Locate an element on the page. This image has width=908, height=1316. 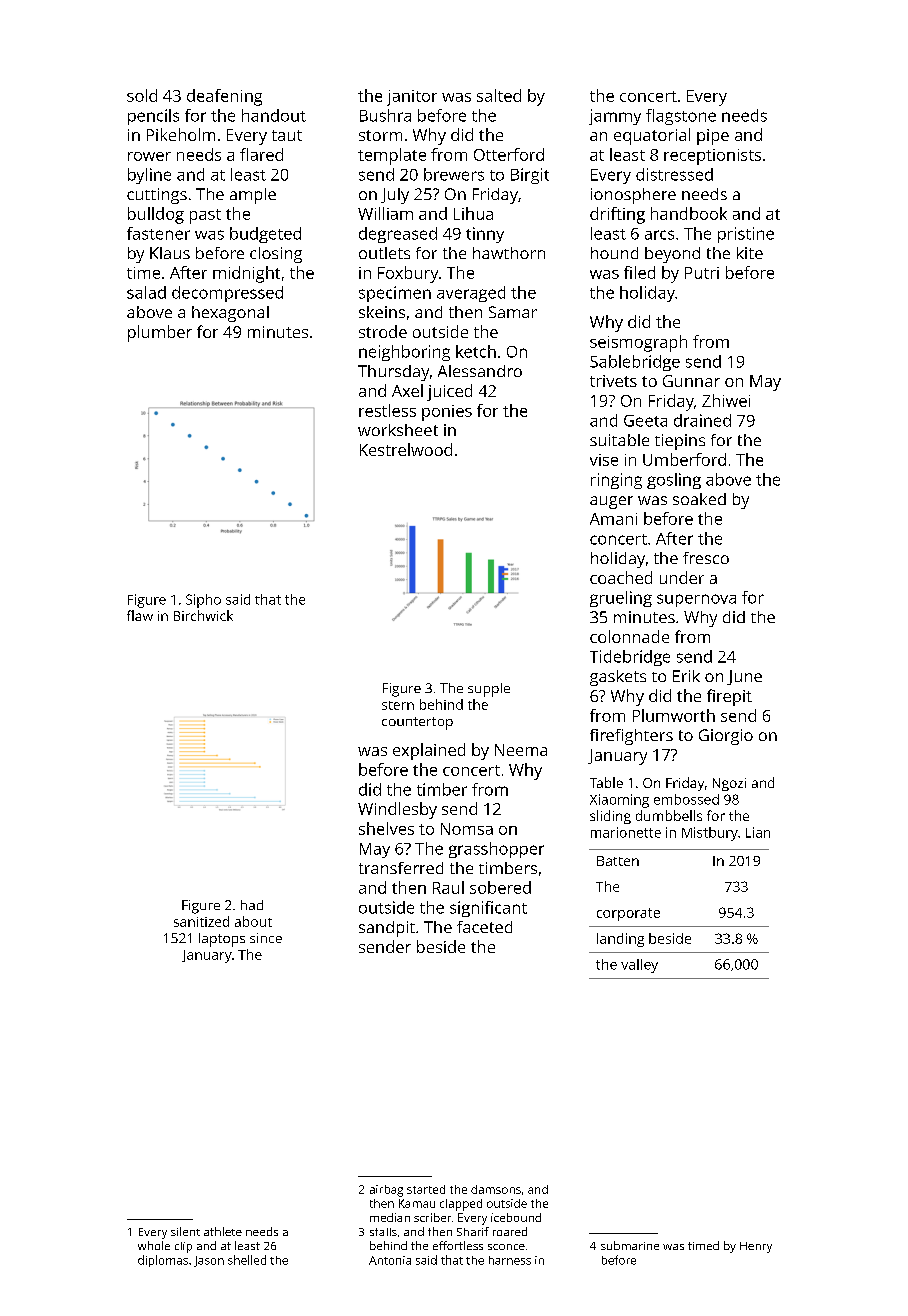
salad is located at coordinates (146, 292).
